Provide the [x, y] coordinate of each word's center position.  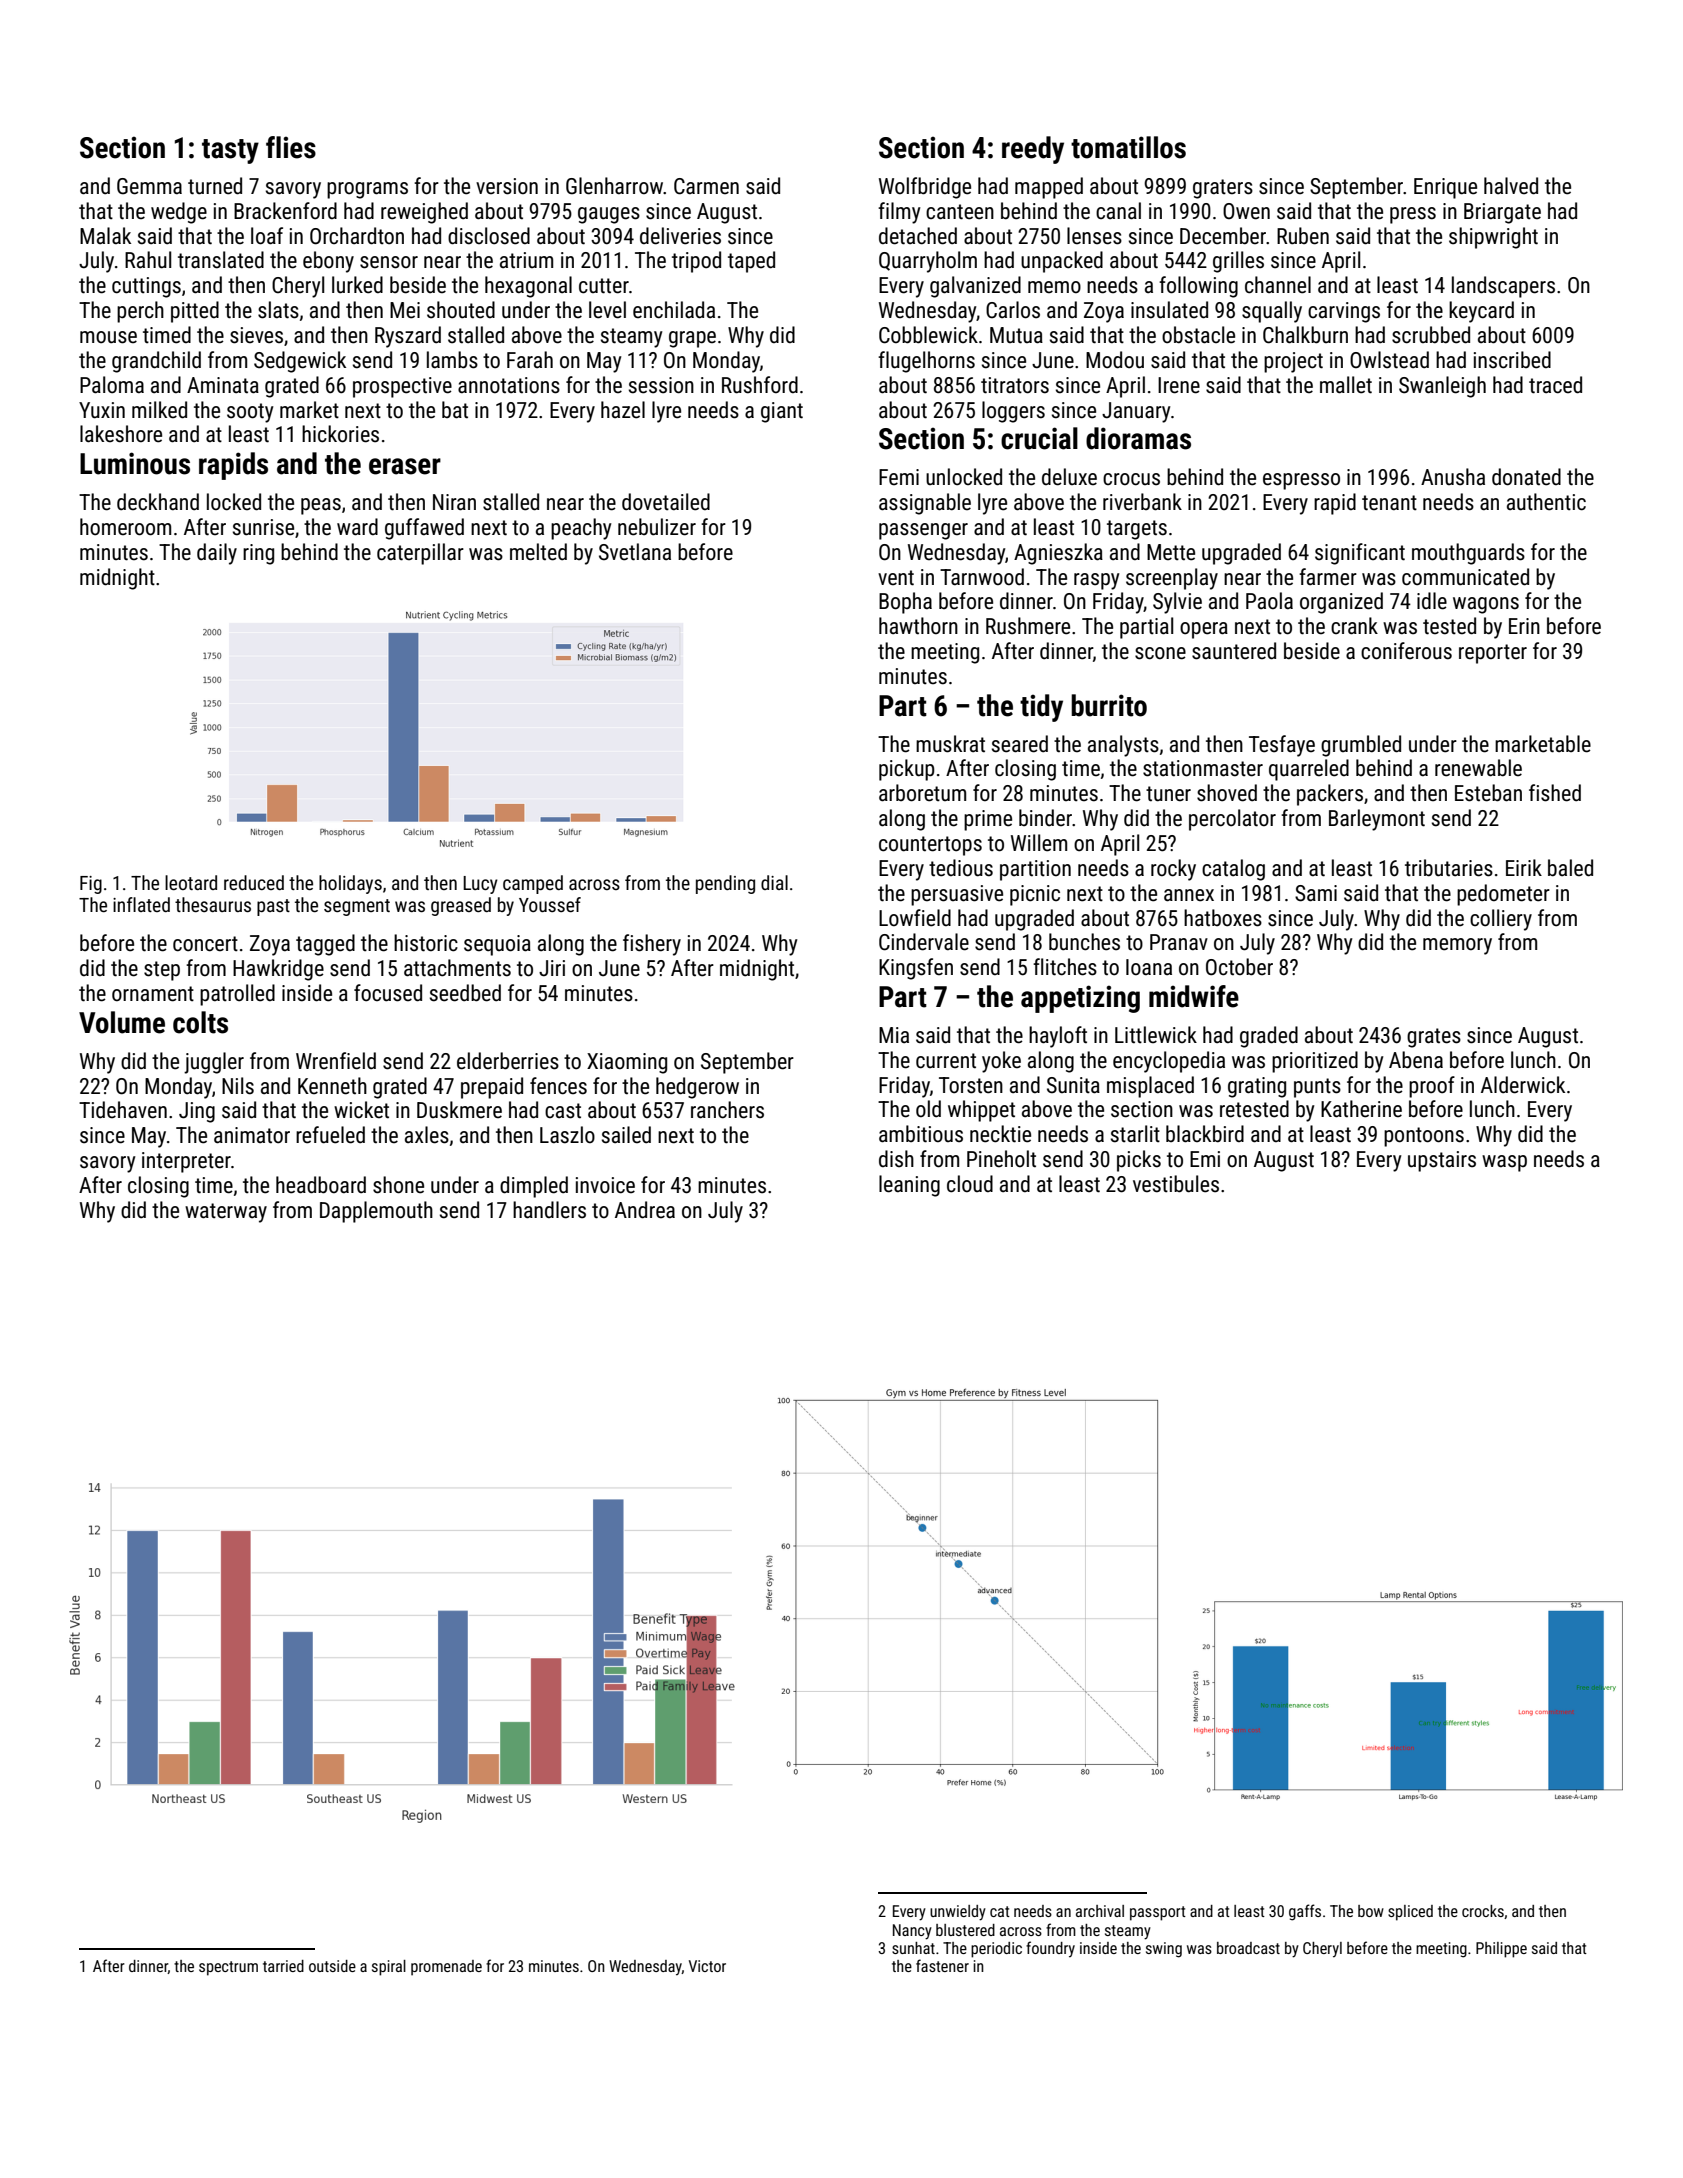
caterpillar [420, 554]
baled [1570, 868]
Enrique [1445, 188]
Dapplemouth [376, 1212]
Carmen [706, 186]
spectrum [228, 1968]
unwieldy [958, 1913]
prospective [402, 387]
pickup [907, 770]
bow [1371, 1911]
